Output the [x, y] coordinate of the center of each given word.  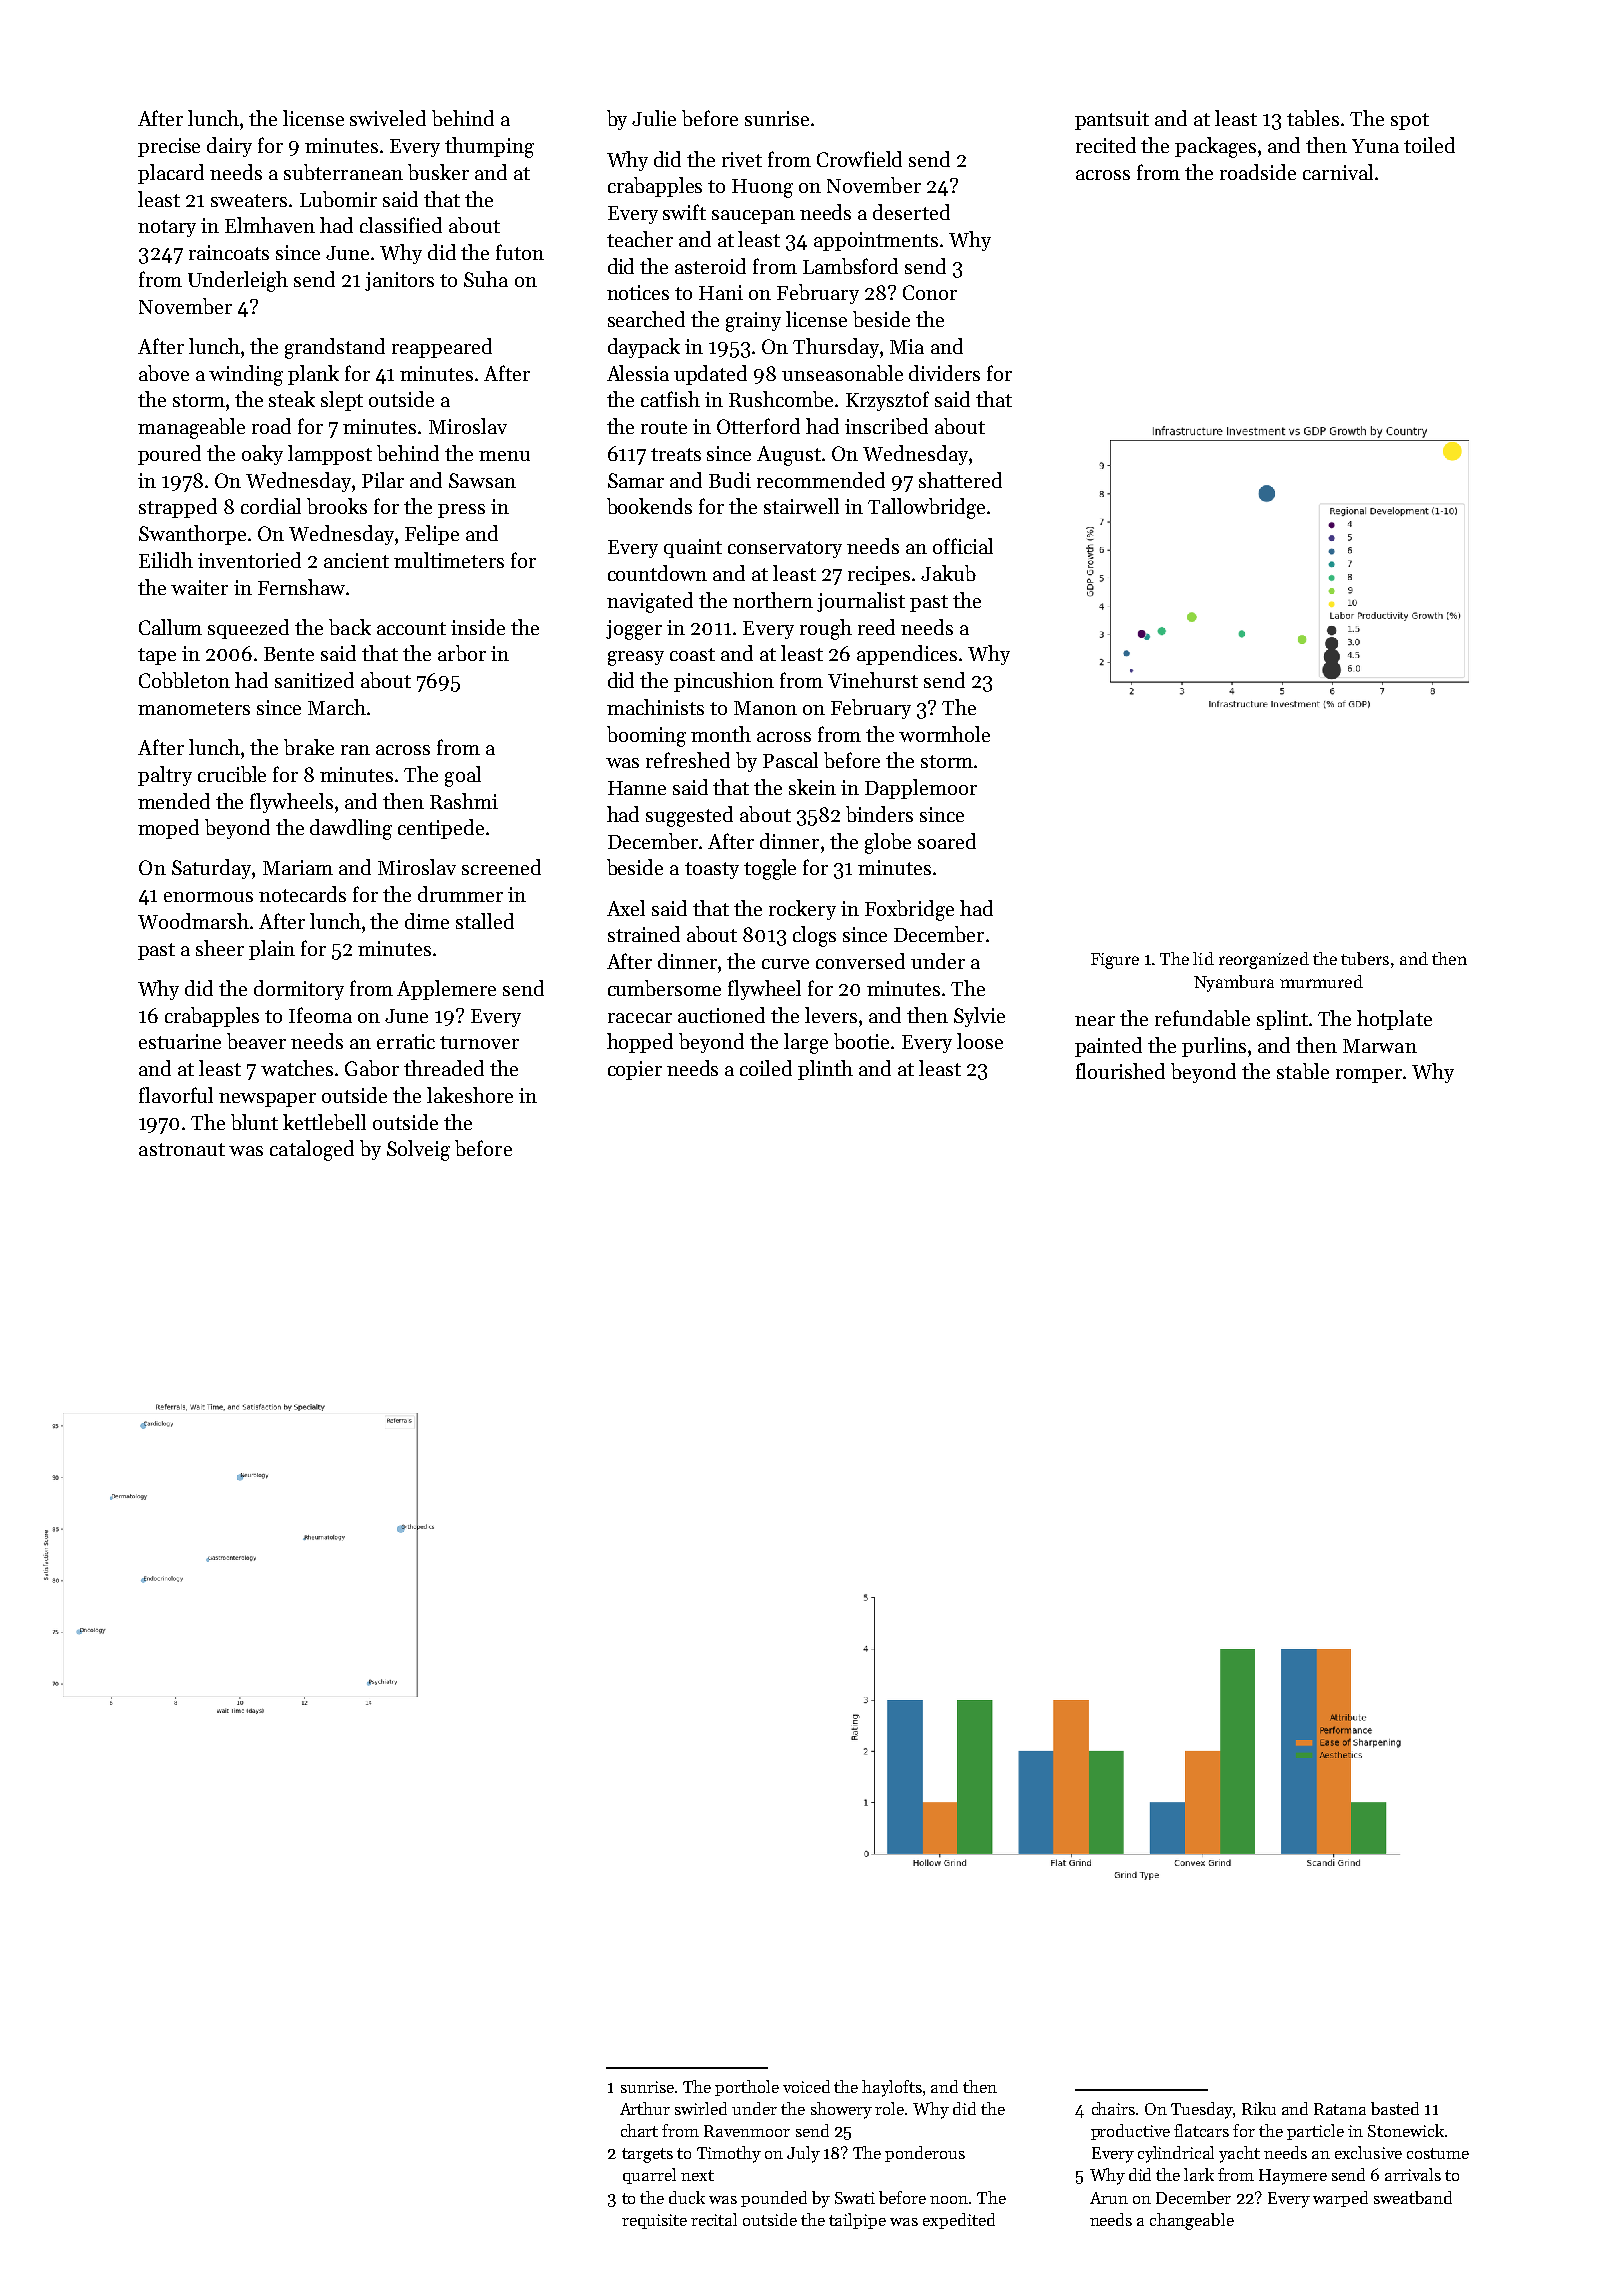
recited [1106, 145]
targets [647, 2155]
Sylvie [979, 1017]
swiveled [388, 118]
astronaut [182, 1149]
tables [1313, 118]
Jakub [948, 573]
